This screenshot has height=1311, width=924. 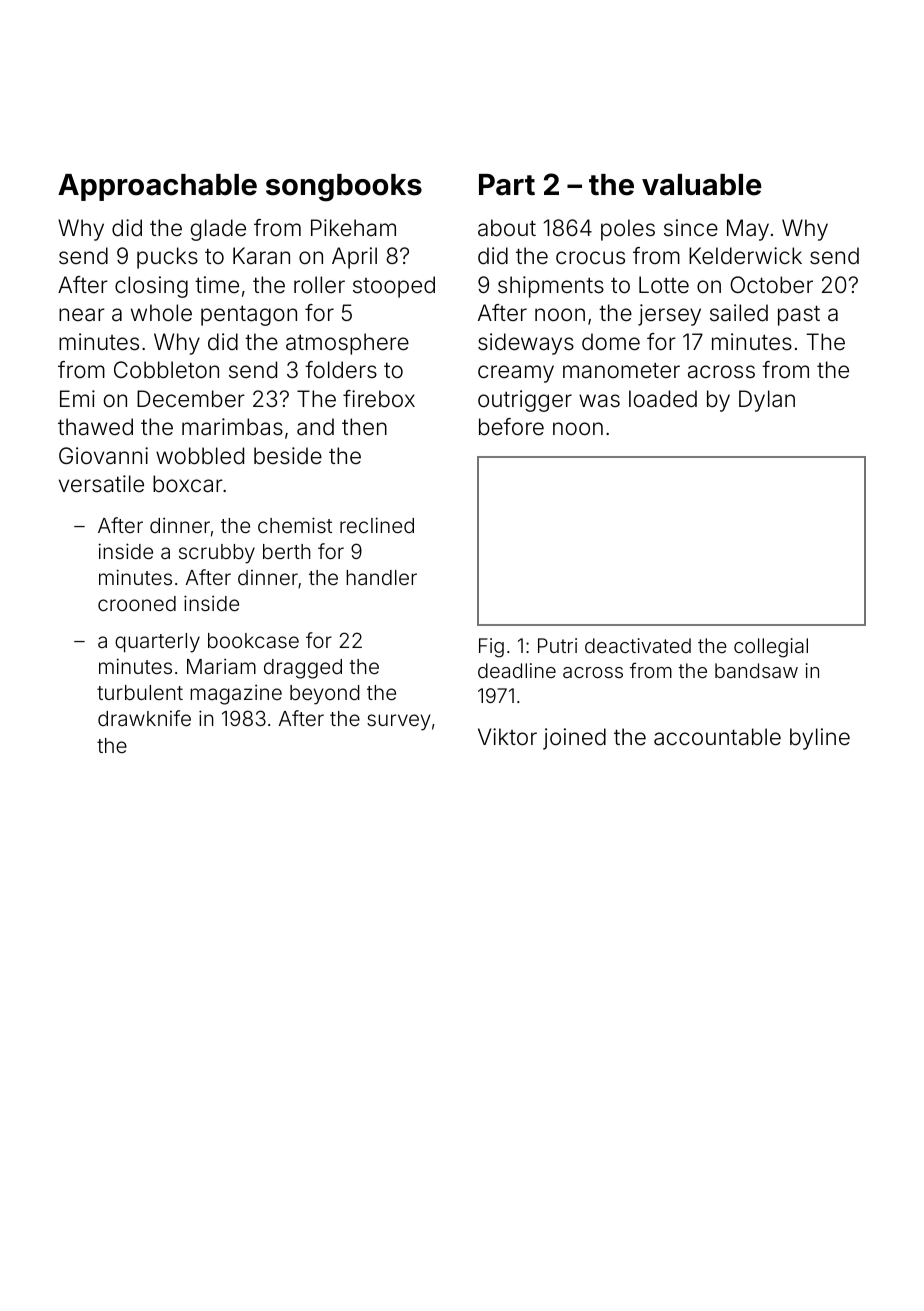 I want to click on time, so click(x=217, y=284).
